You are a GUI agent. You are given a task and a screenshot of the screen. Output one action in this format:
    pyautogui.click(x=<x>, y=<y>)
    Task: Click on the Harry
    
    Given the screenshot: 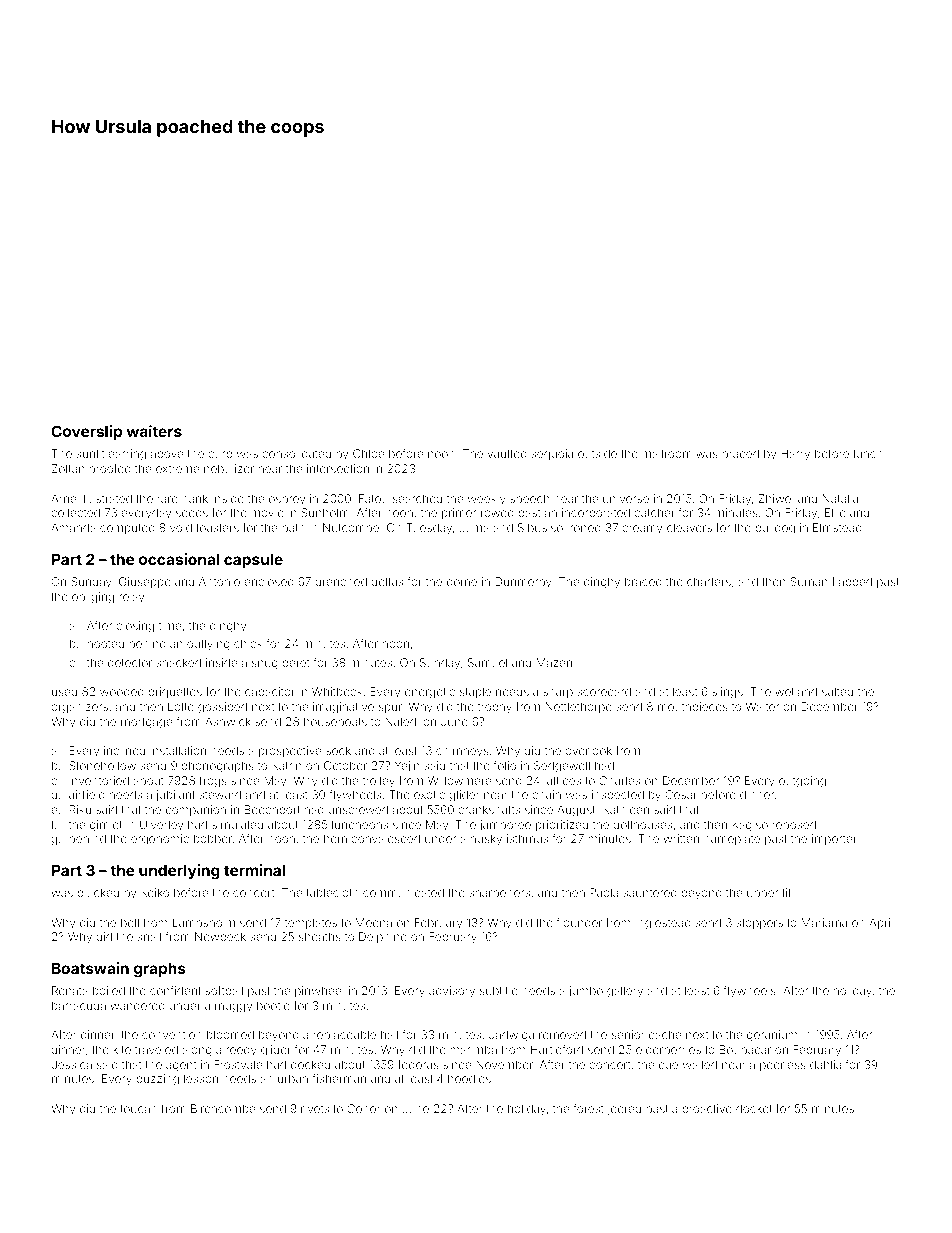 What is the action you would take?
    pyautogui.click(x=795, y=455)
